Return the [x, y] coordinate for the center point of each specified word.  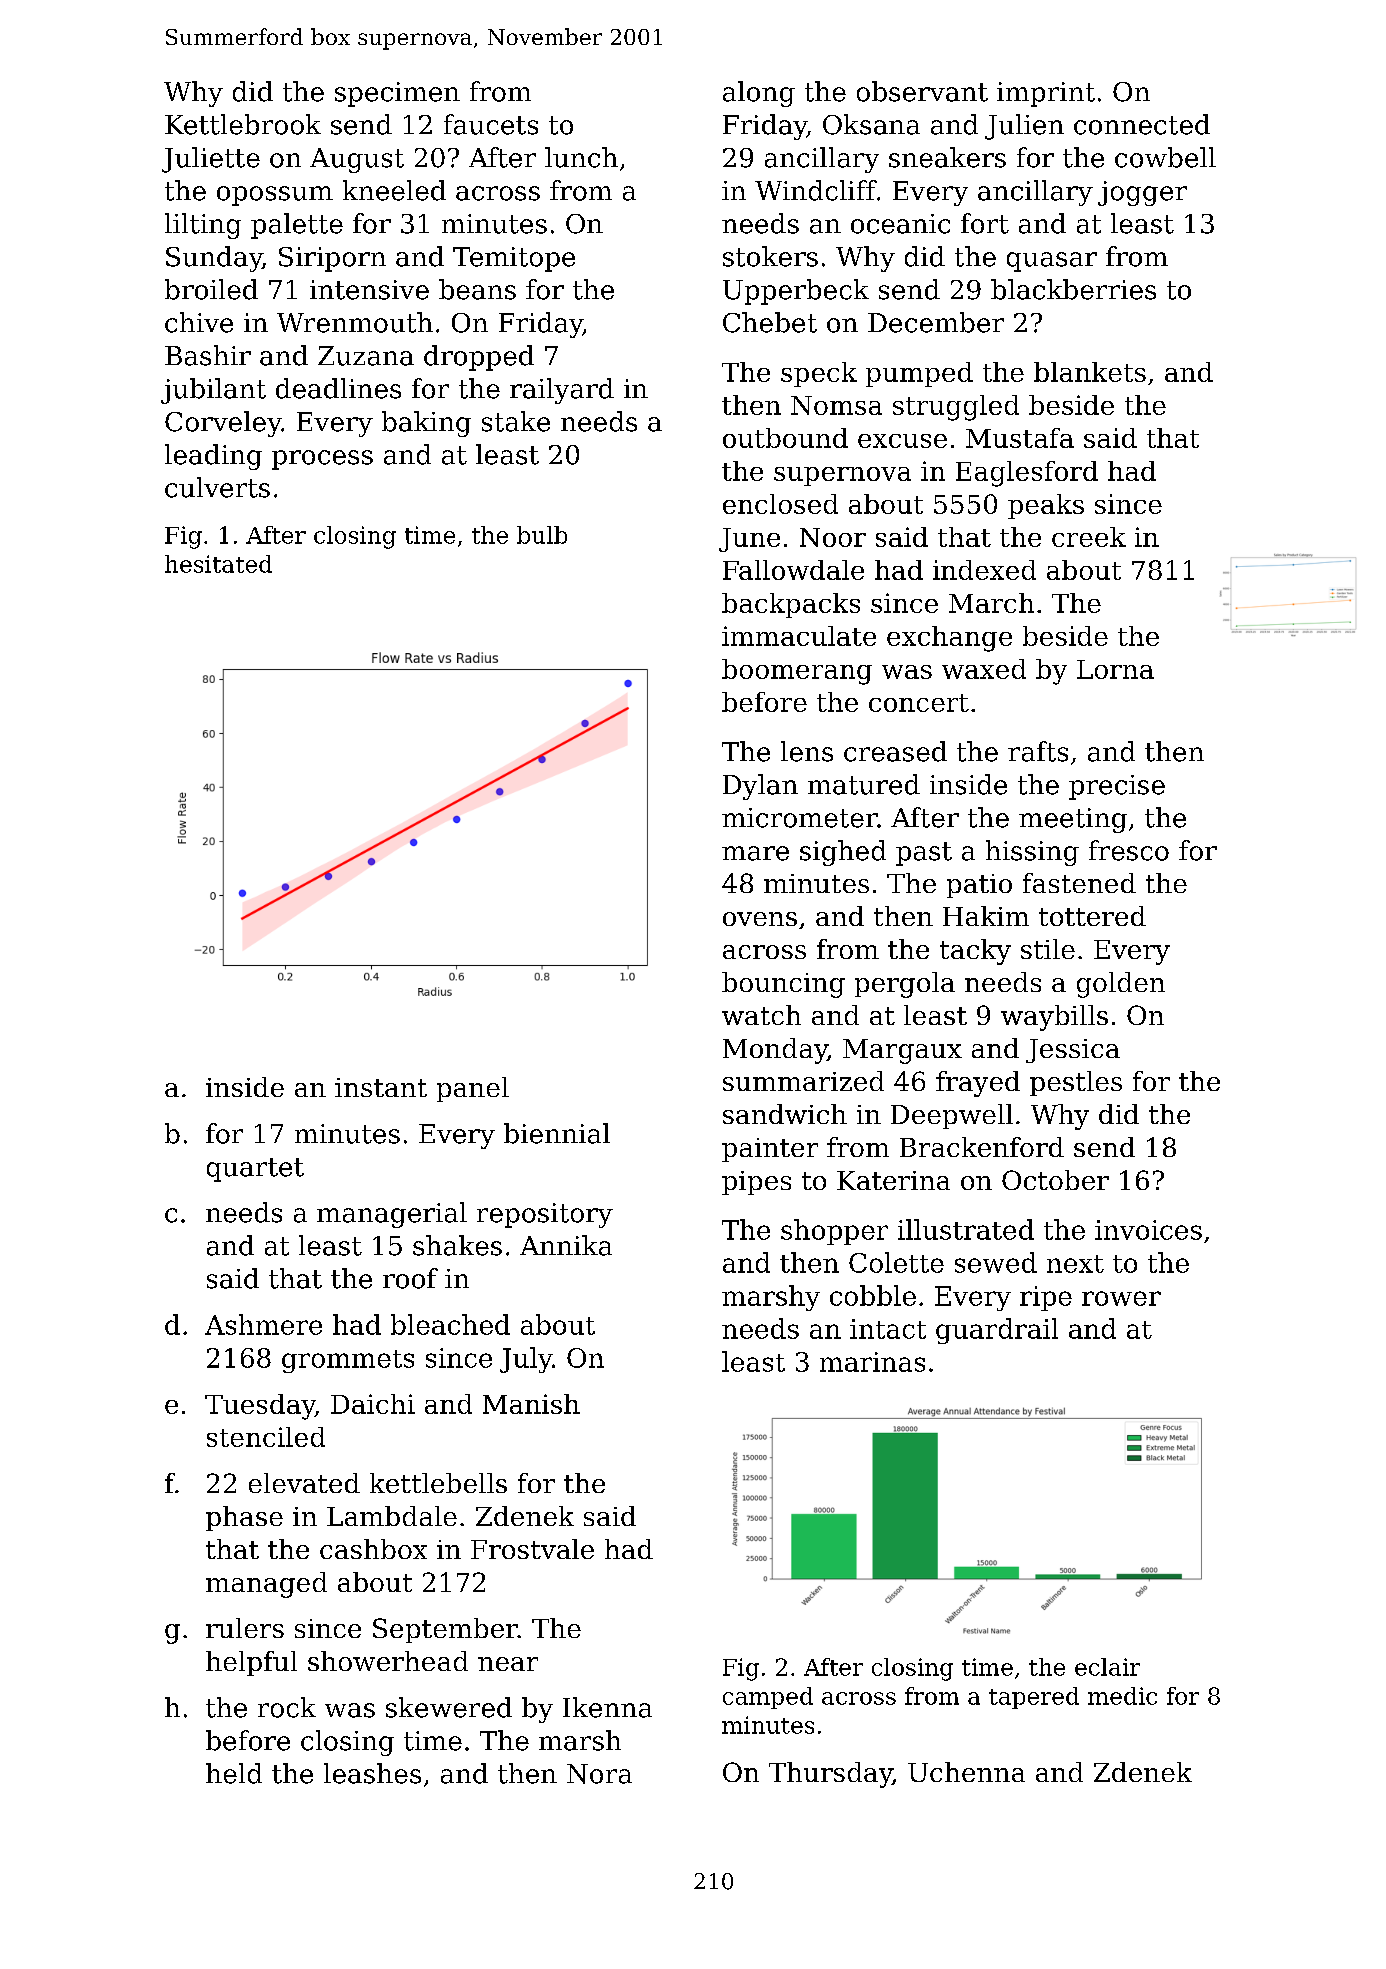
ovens [760, 919]
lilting [203, 226]
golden [1121, 985]
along [759, 94]
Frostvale [532, 1549]
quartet [255, 1170]
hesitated [218, 564]
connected [1142, 124]
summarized [803, 1081]
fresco [1129, 850]
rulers [245, 1628]
